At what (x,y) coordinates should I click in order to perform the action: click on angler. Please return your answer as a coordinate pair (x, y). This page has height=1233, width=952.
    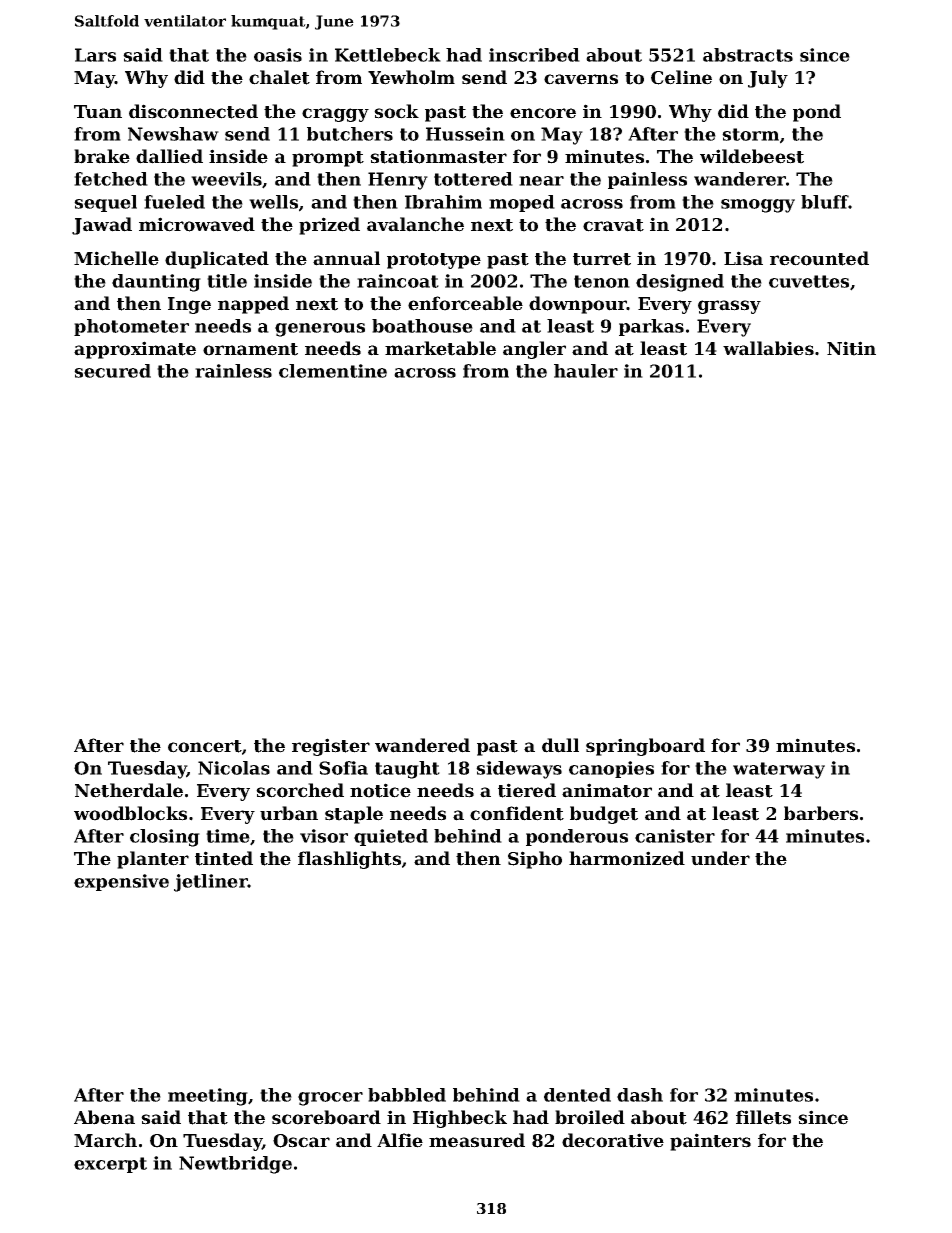
    Looking at the image, I should click on (534, 350).
